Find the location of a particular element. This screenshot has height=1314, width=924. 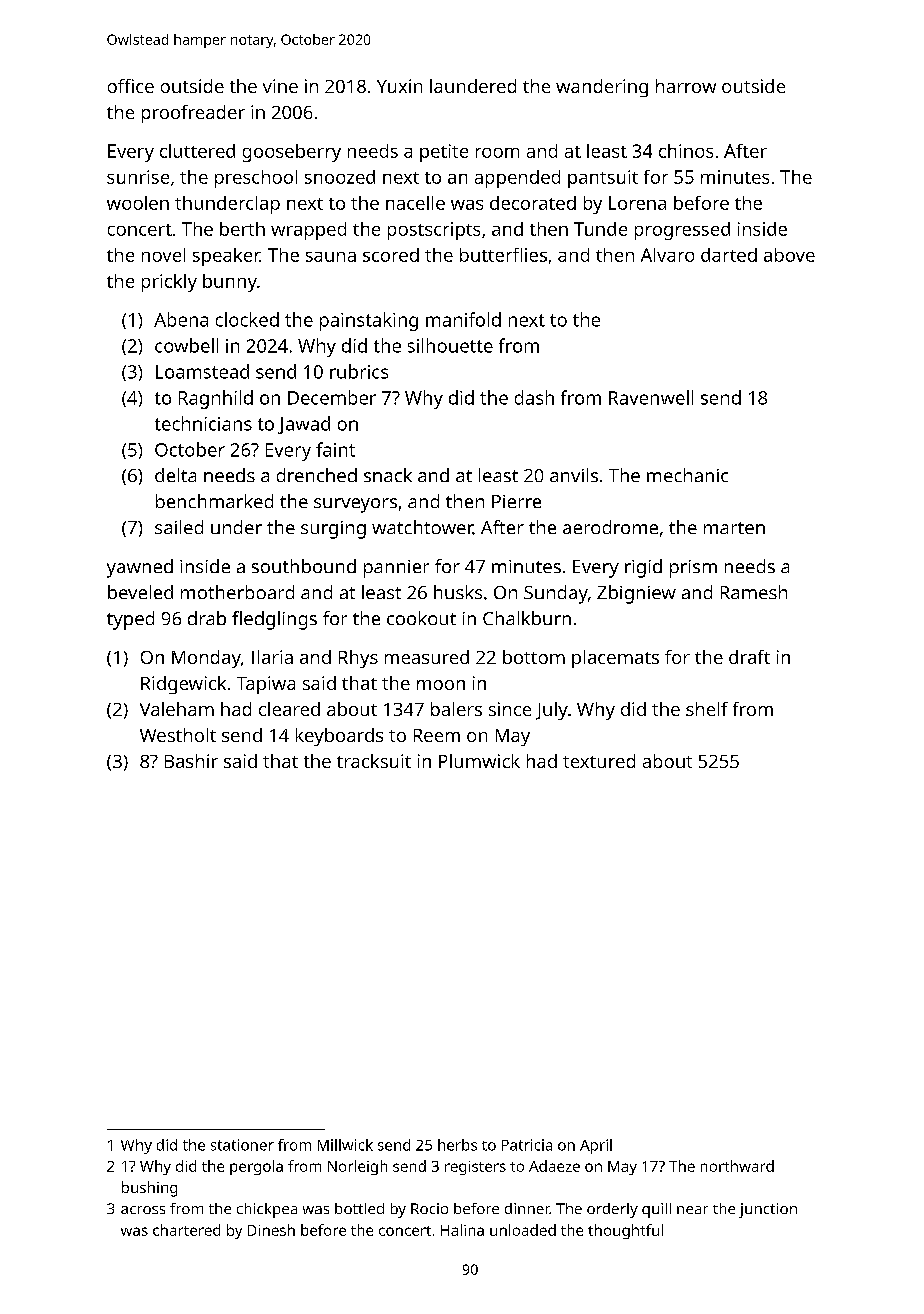

room is located at coordinates (497, 153).
